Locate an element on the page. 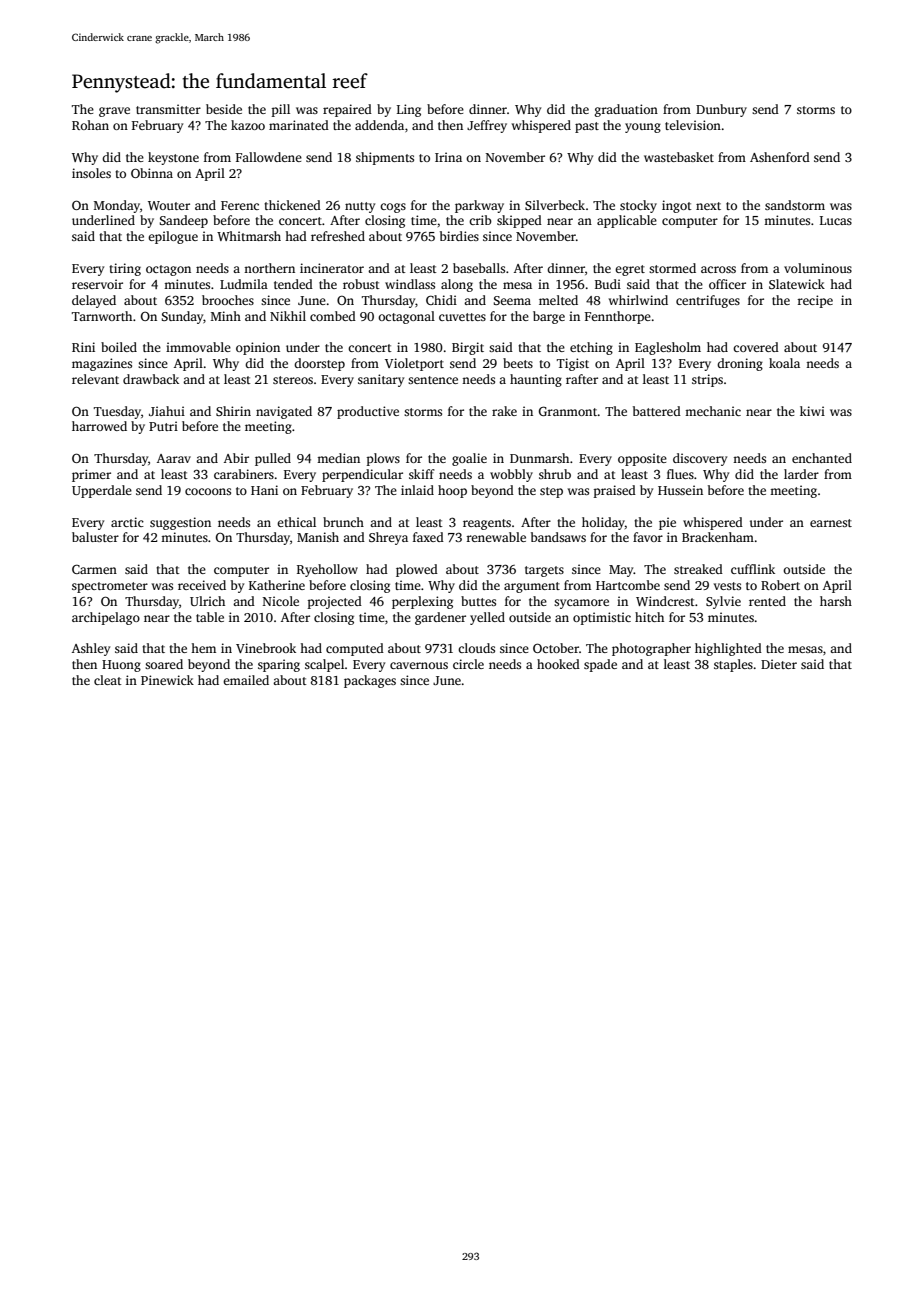  Dieter is located at coordinates (779, 664).
